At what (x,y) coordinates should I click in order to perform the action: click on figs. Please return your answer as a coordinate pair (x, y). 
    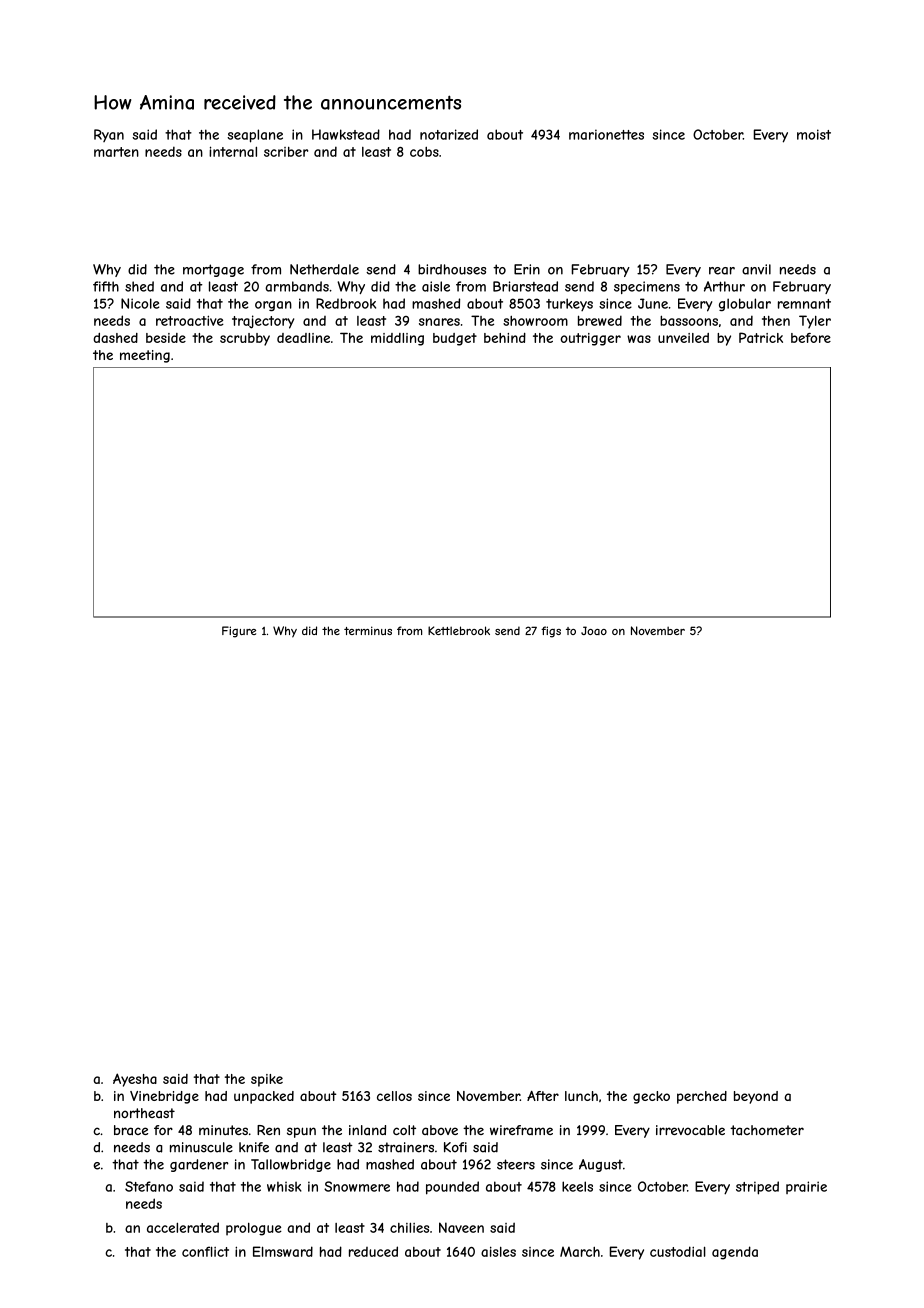
    Looking at the image, I should click on (551, 632).
